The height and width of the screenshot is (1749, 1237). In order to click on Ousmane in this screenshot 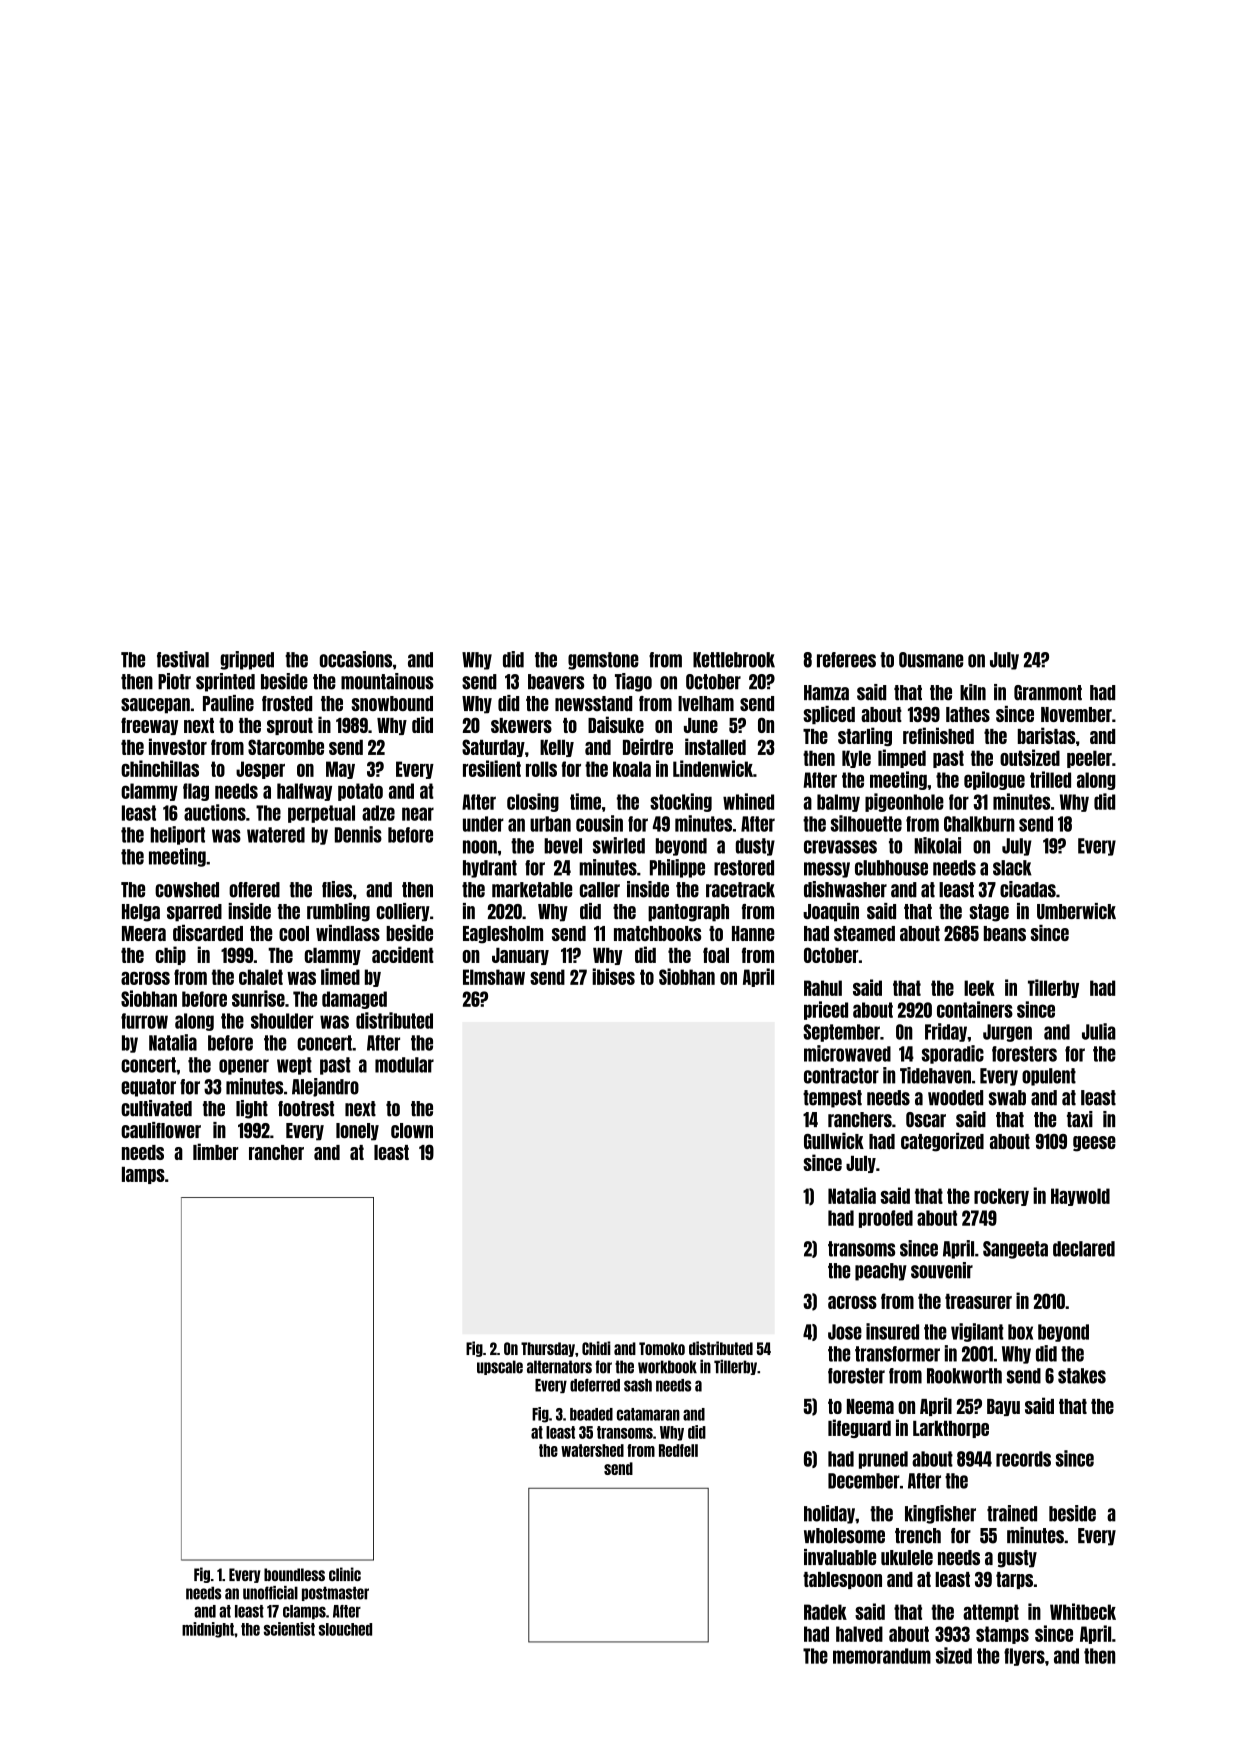, I will do `click(931, 660)`.
